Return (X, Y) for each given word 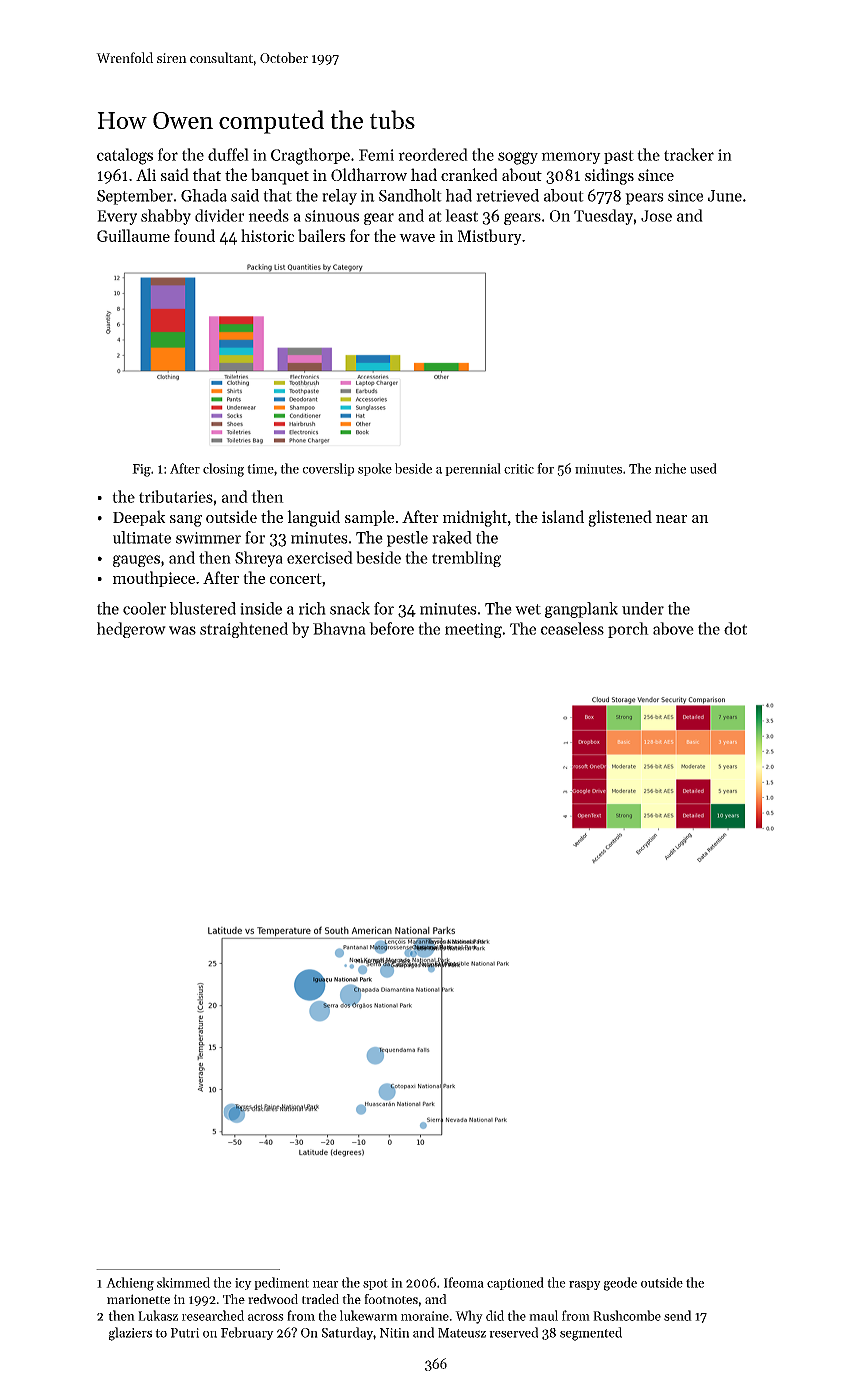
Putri (185, 1333)
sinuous (332, 216)
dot (735, 628)
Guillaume (133, 235)
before (391, 628)
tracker (689, 154)
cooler (144, 608)
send (678, 1315)
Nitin (394, 1333)
